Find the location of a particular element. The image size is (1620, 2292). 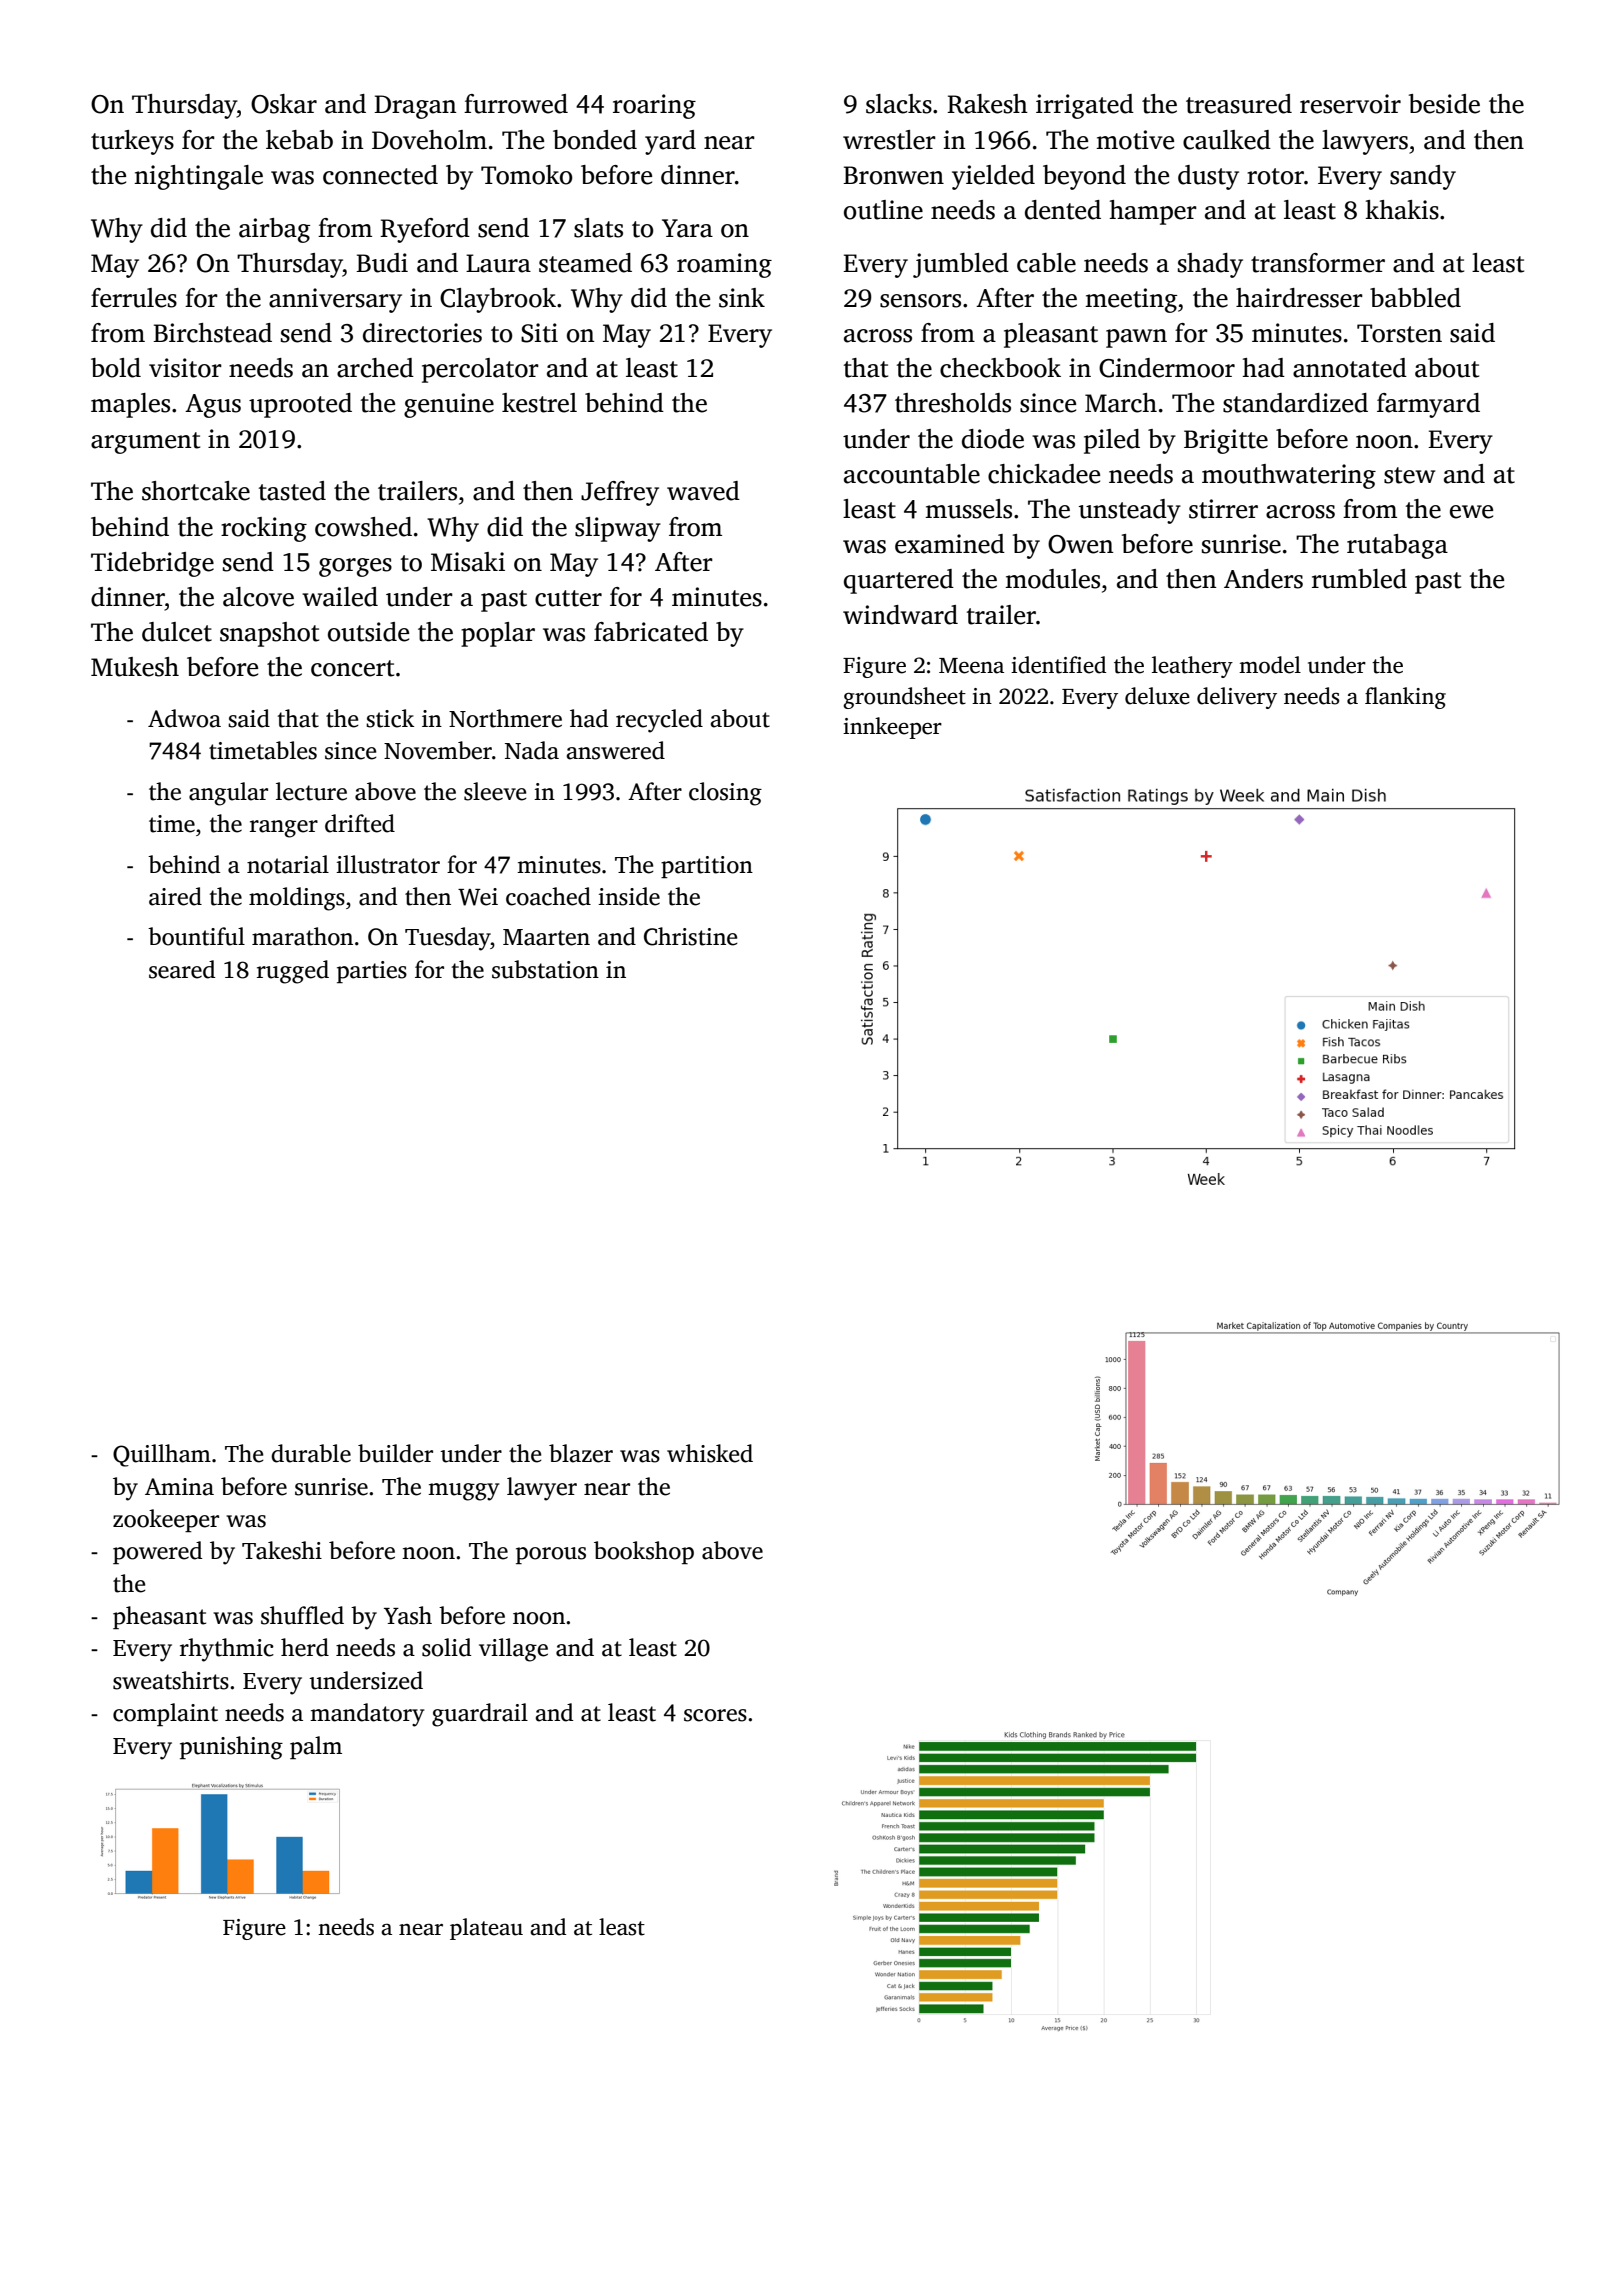

reservoir is located at coordinates (1350, 104).
